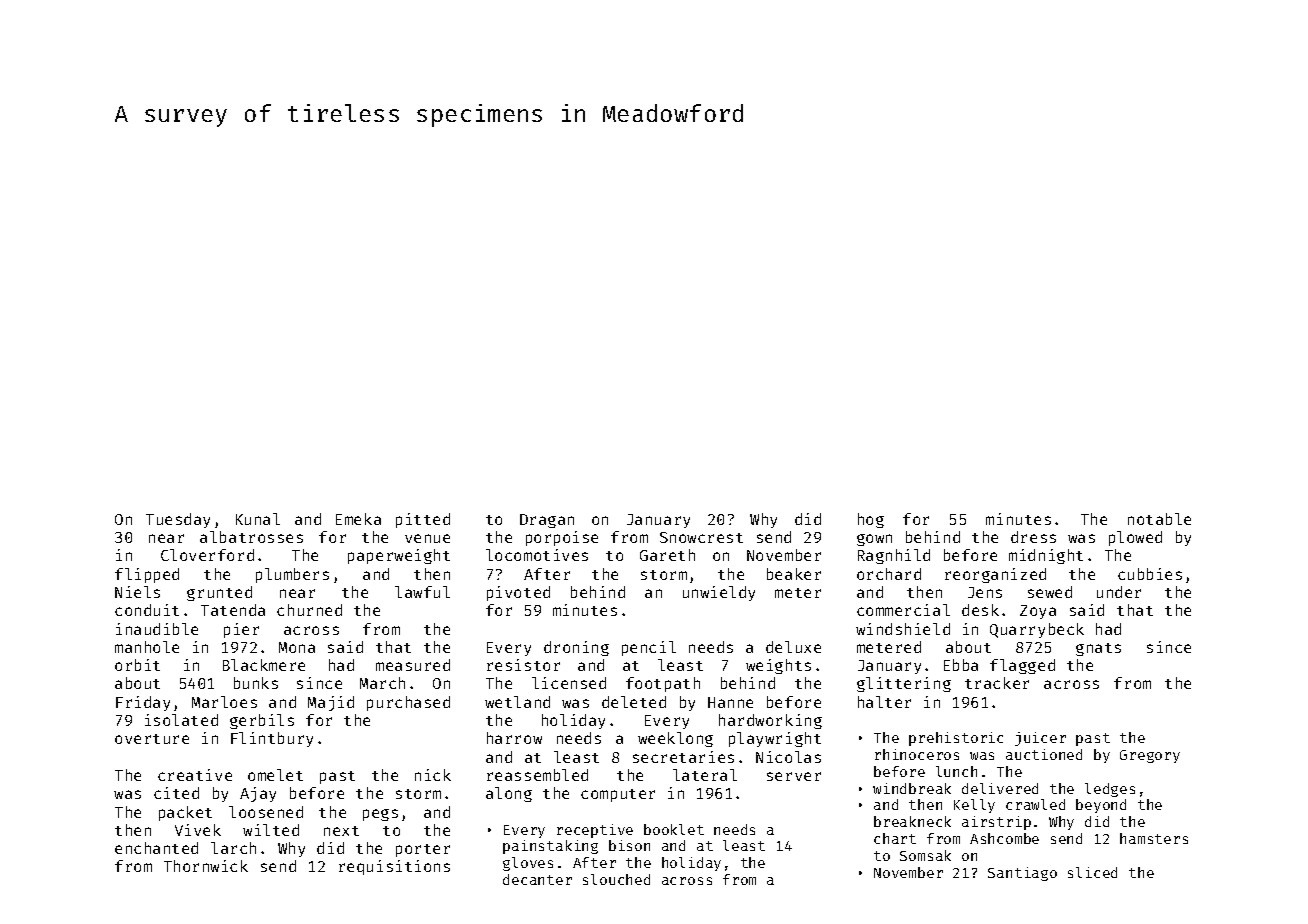 This image has width=1308, height=924. I want to click on pegs, so click(380, 815).
